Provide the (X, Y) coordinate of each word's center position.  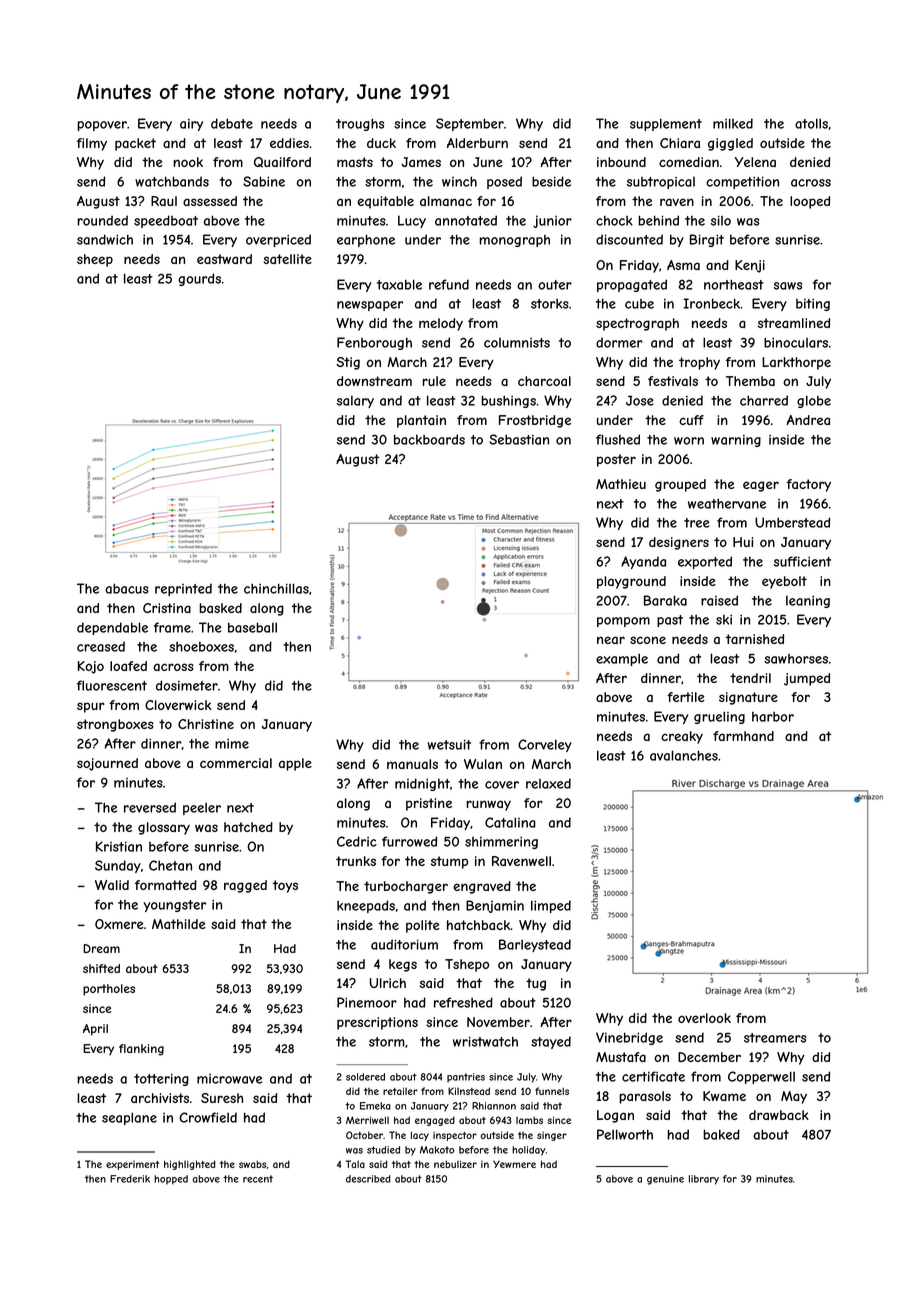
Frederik (130, 1179)
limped (551, 906)
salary (355, 402)
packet (135, 144)
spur (91, 707)
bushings (508, 401)
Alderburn (477, 143)
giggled (730, 144)
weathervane (727, 503)
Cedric (357, 841)
